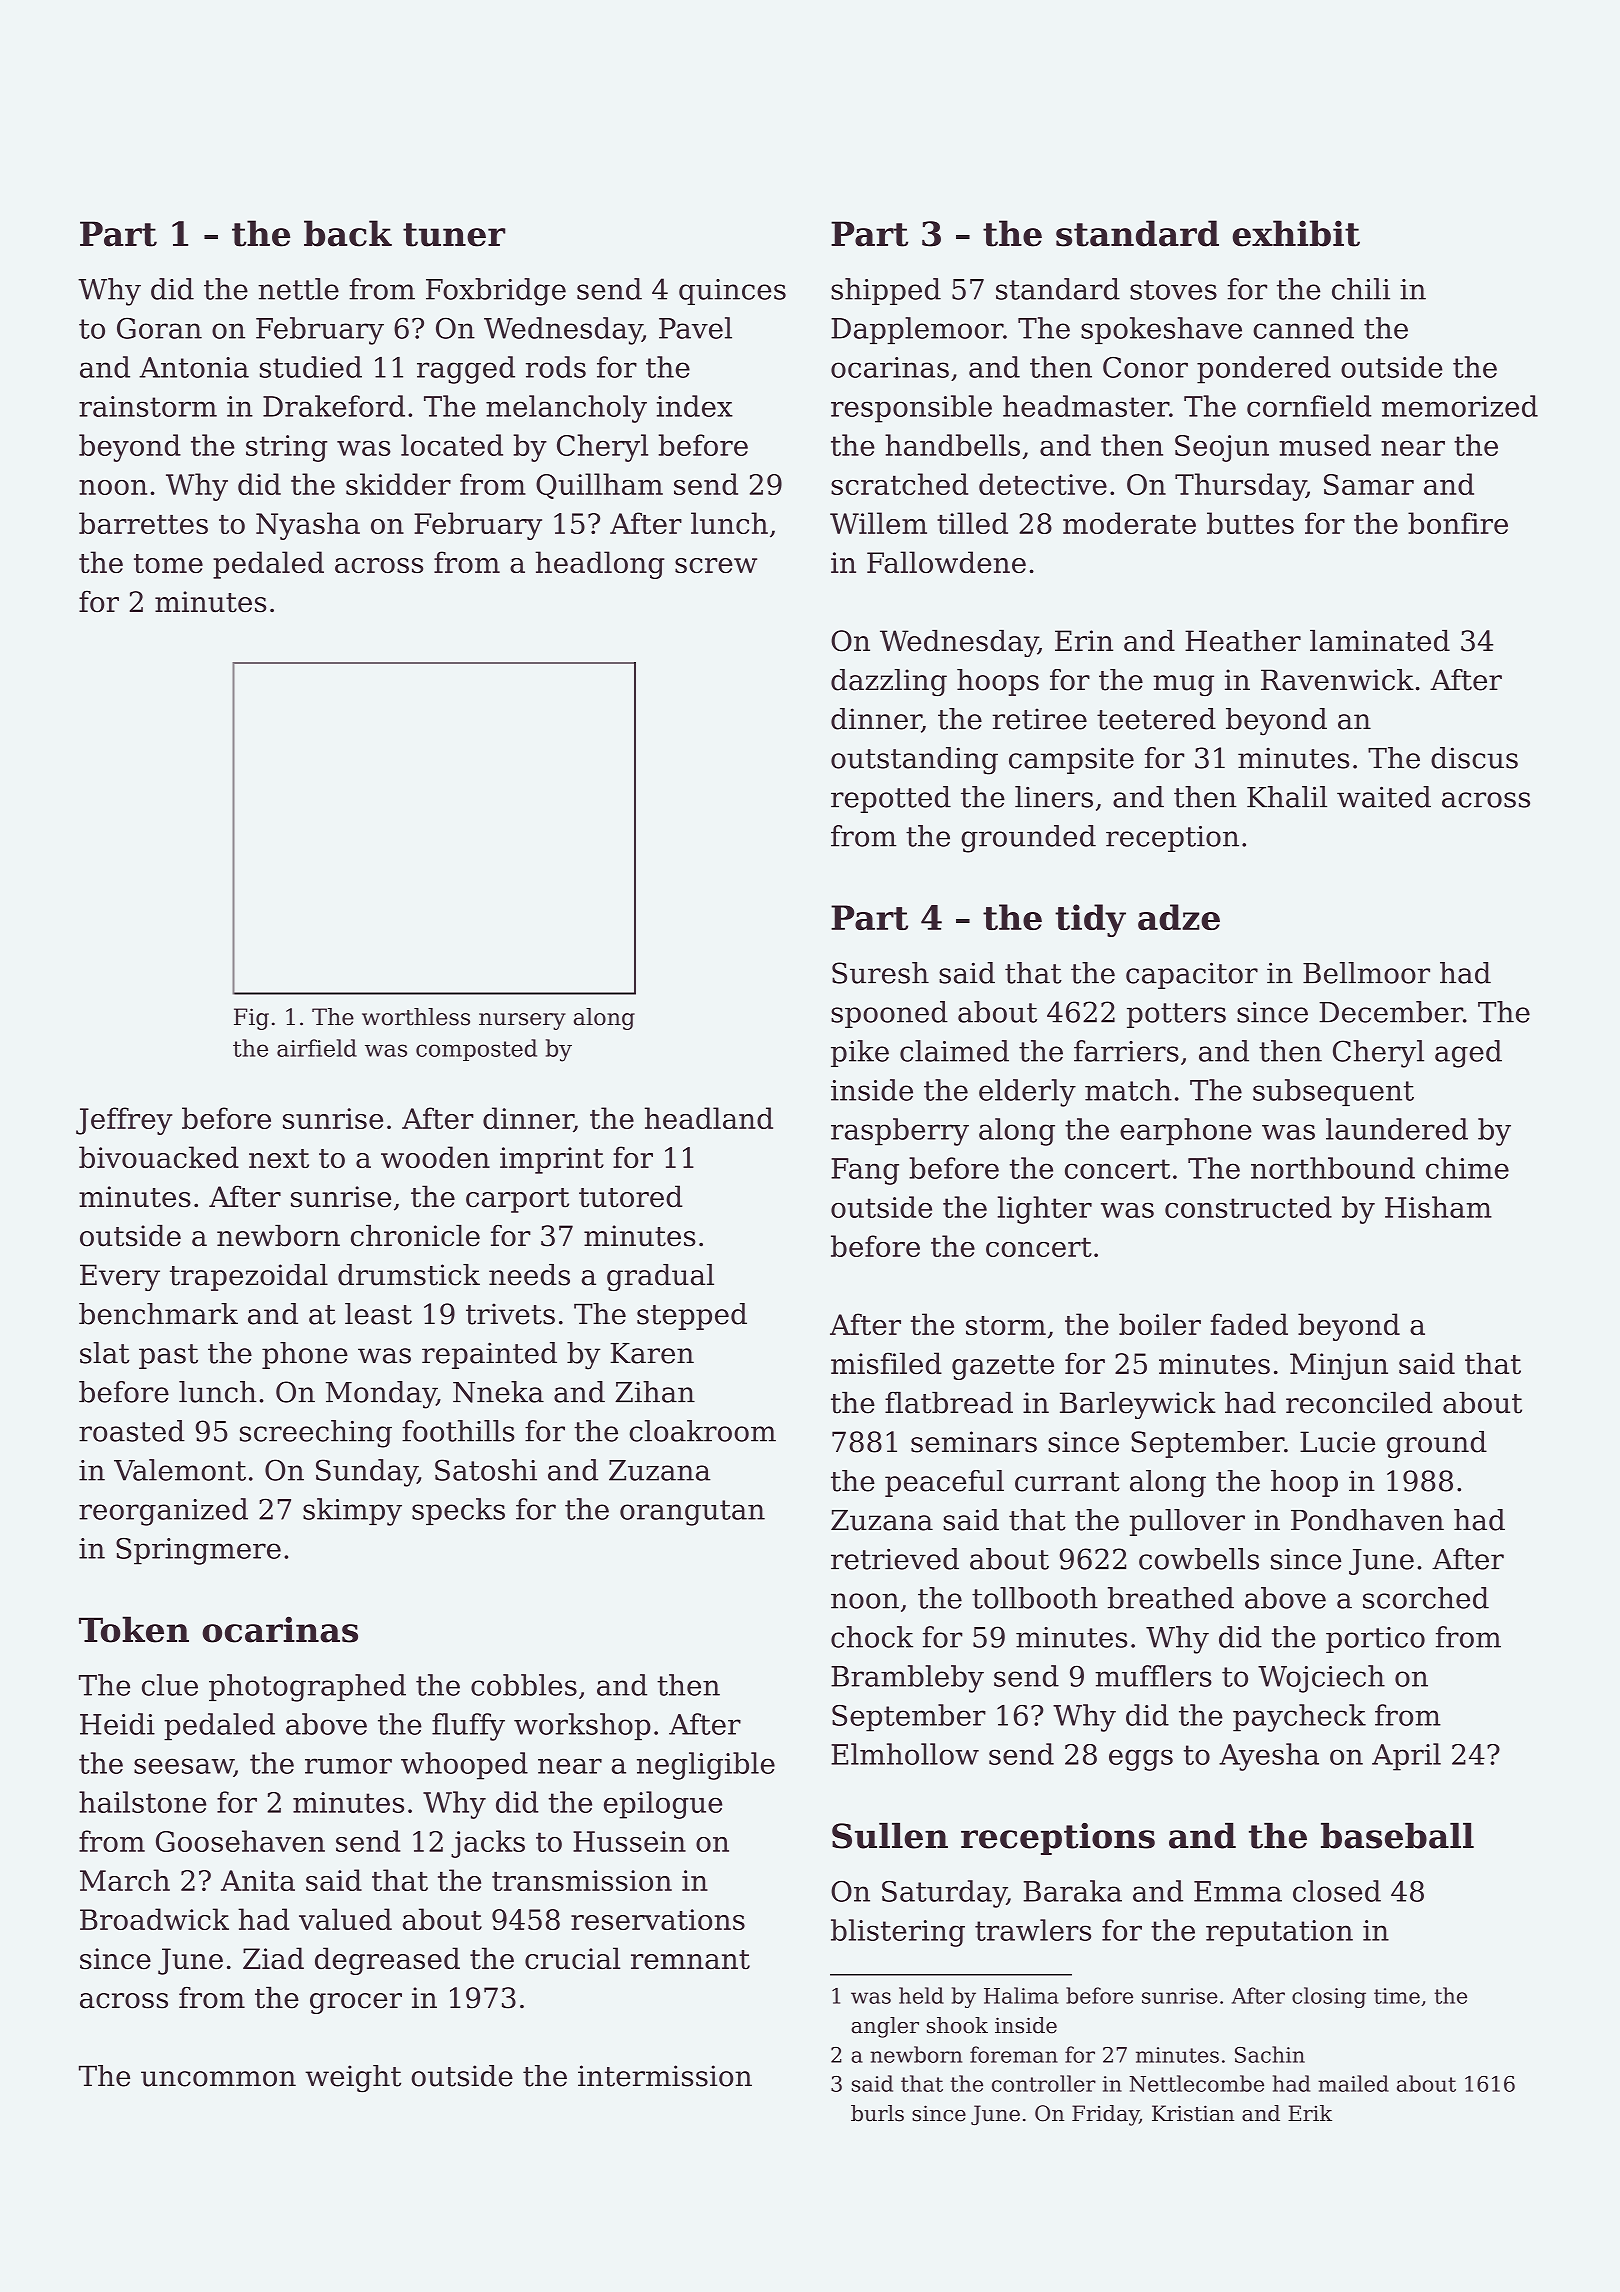  I want to click on scorched, so click(1426, 1598).
